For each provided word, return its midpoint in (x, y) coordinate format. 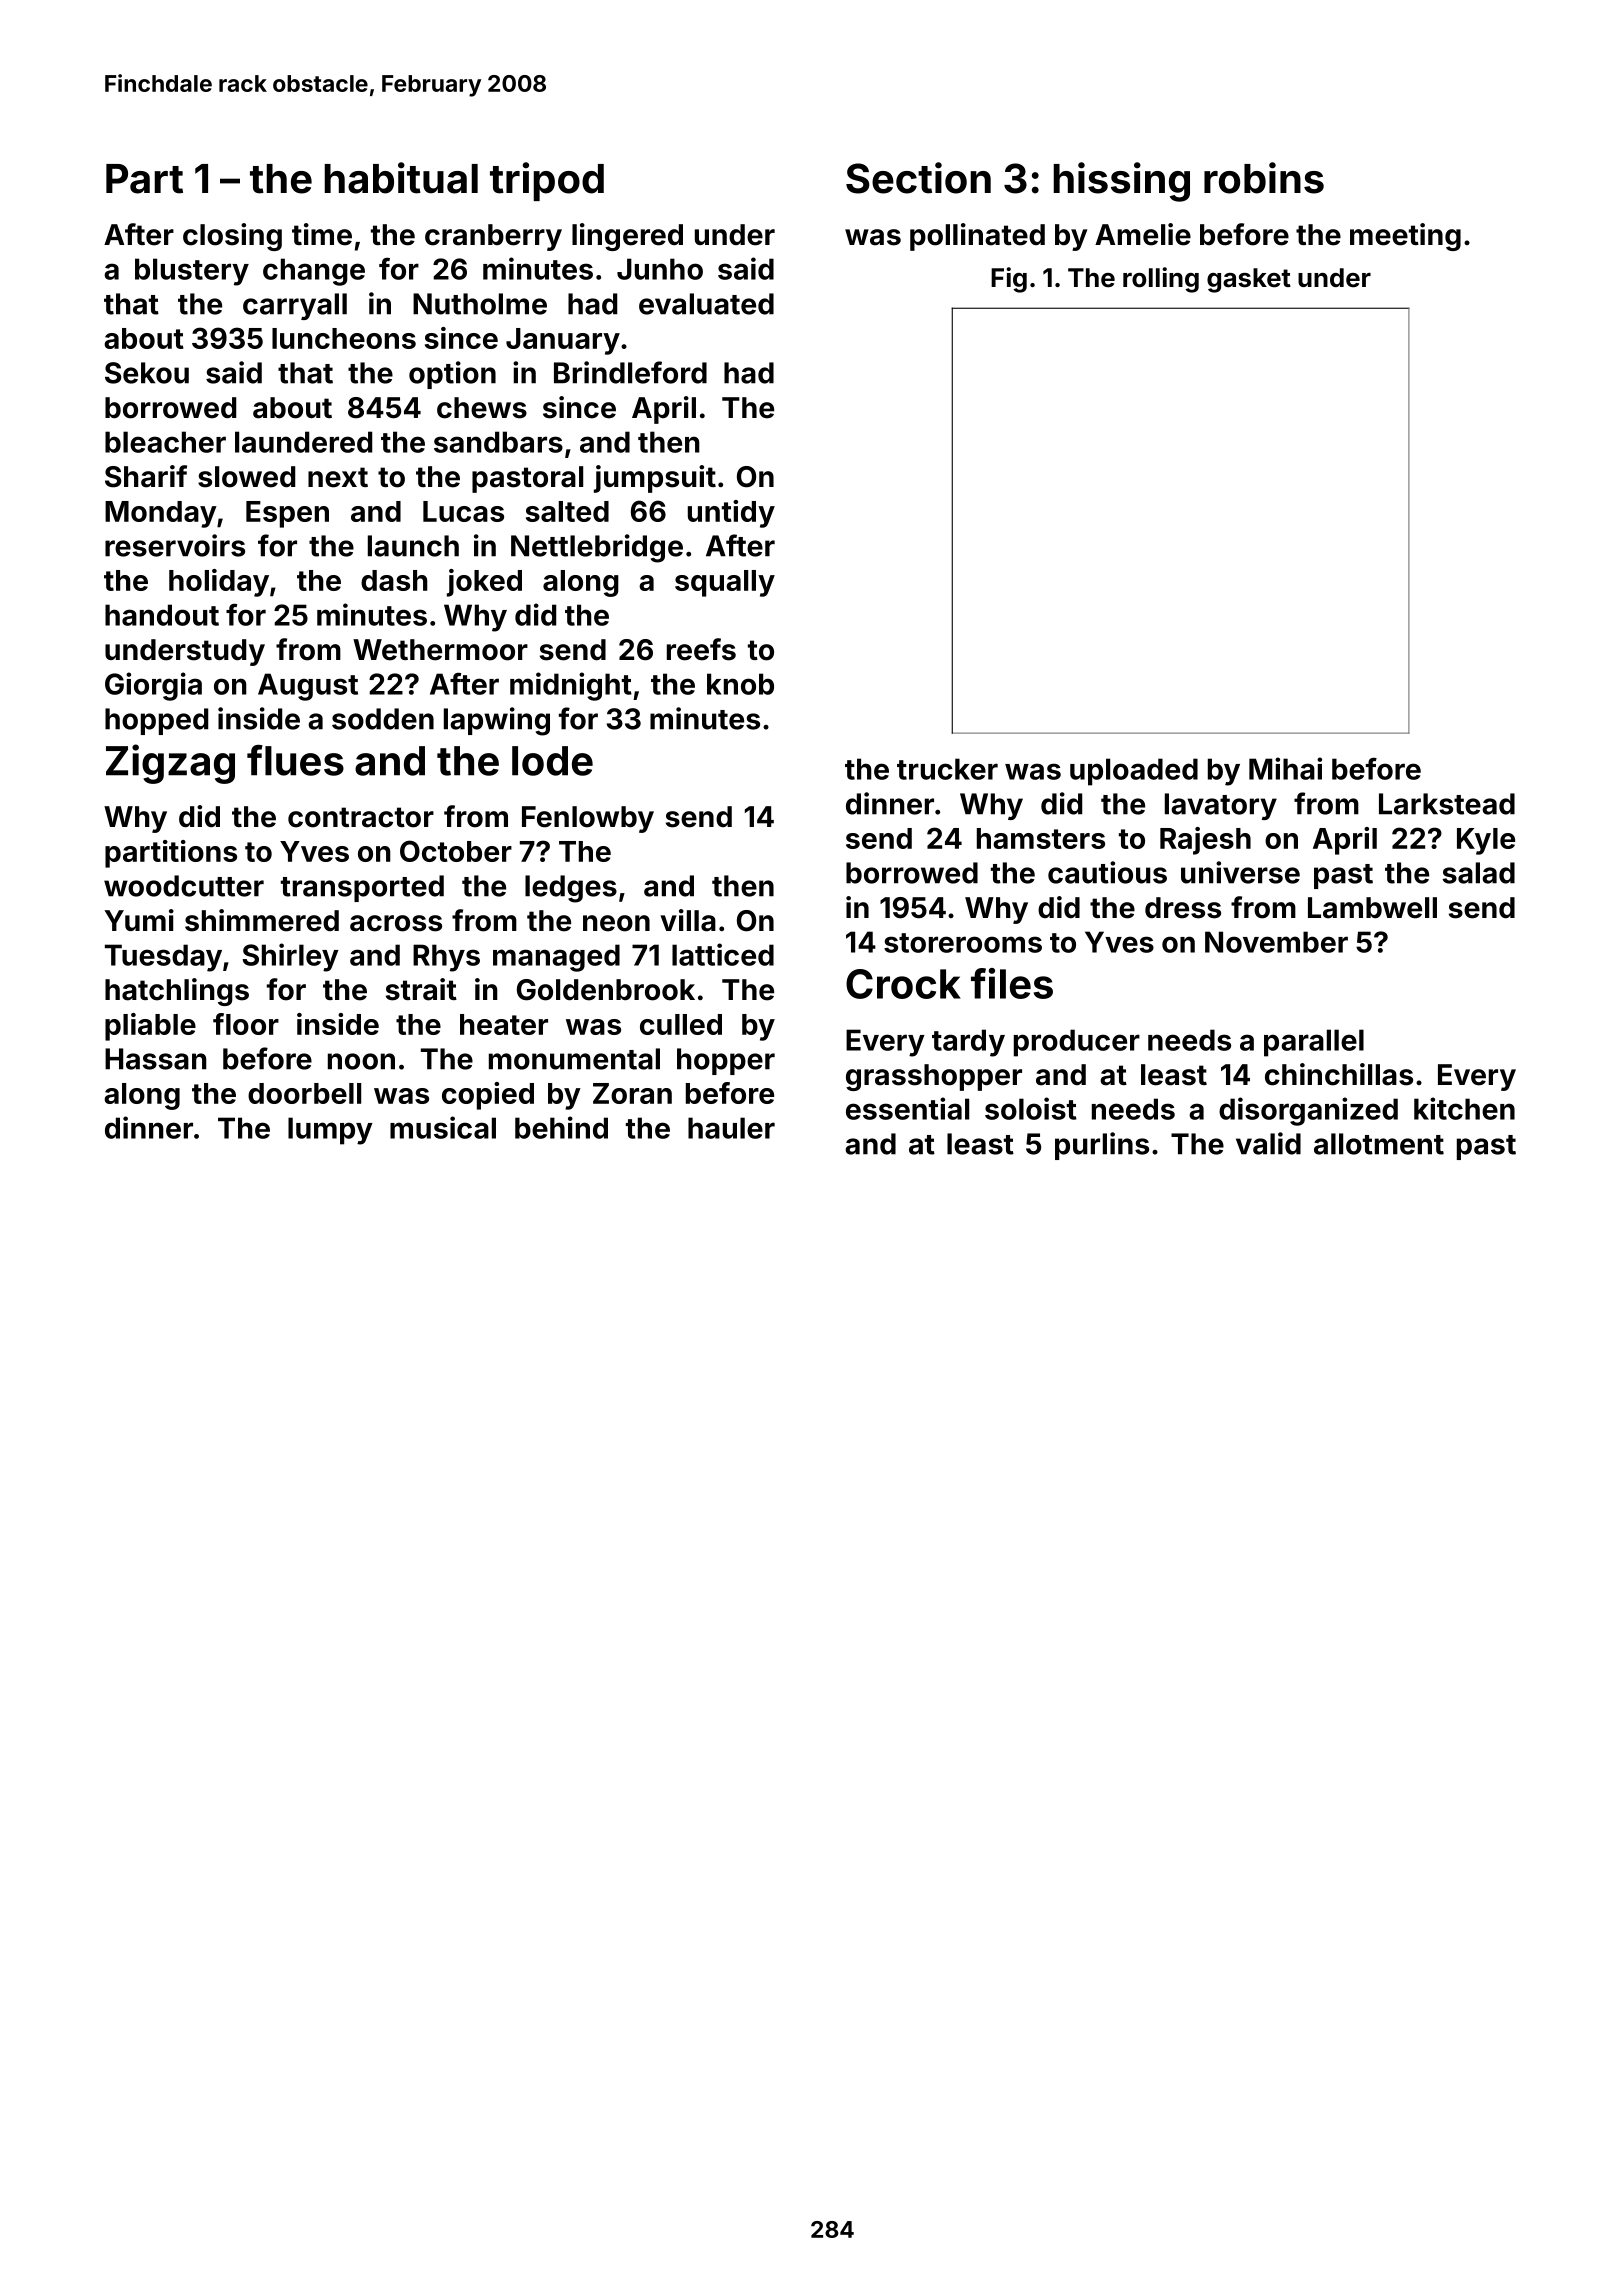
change (314, 272)
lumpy (330, 1131)
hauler (731, 1128)
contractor (361, 817)
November (1276, 942)
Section (918, 178)
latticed (723, 954)
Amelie (1143, 234)
